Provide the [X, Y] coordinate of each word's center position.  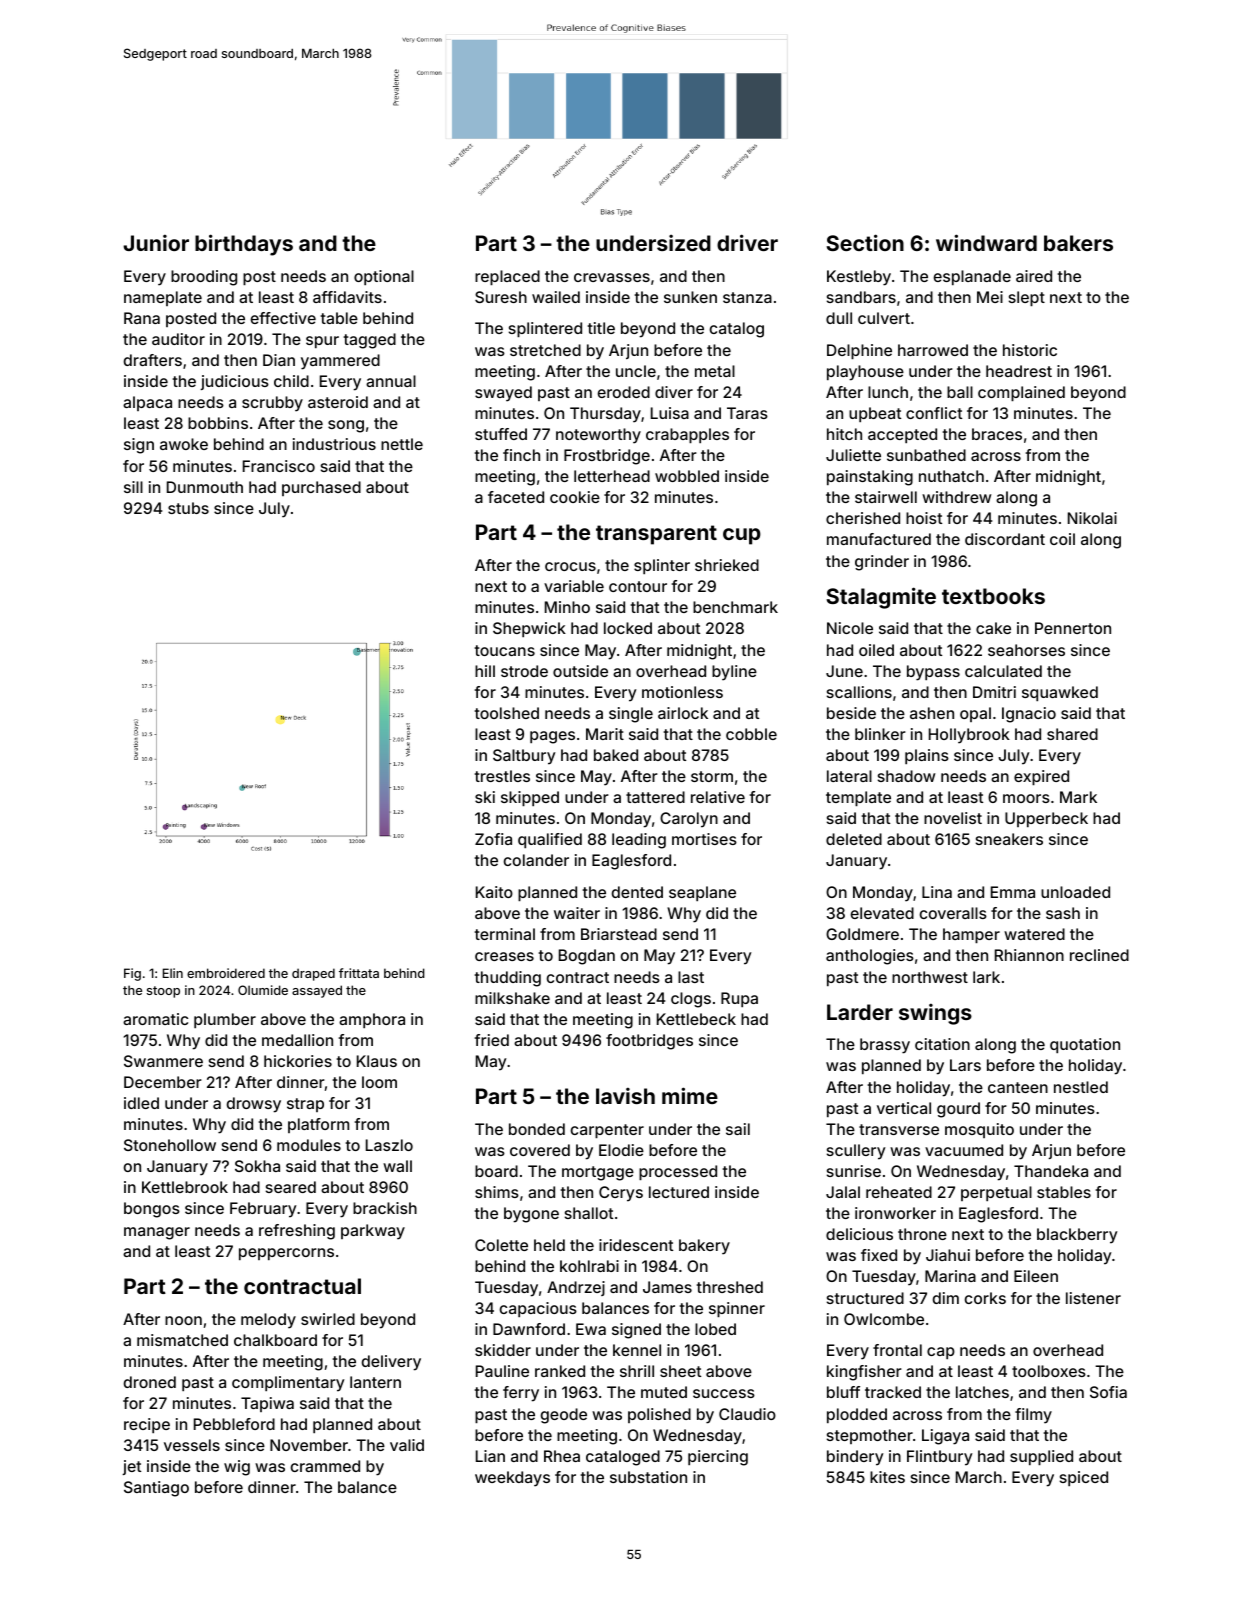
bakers [1078, 243]
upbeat [875, 414]
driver [747, 242]
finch [521, 455]
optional [384, 277]
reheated [899, 1192]
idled [141, 1103]
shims [497, 1192]
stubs [188, 508]
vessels [192, 1445]
